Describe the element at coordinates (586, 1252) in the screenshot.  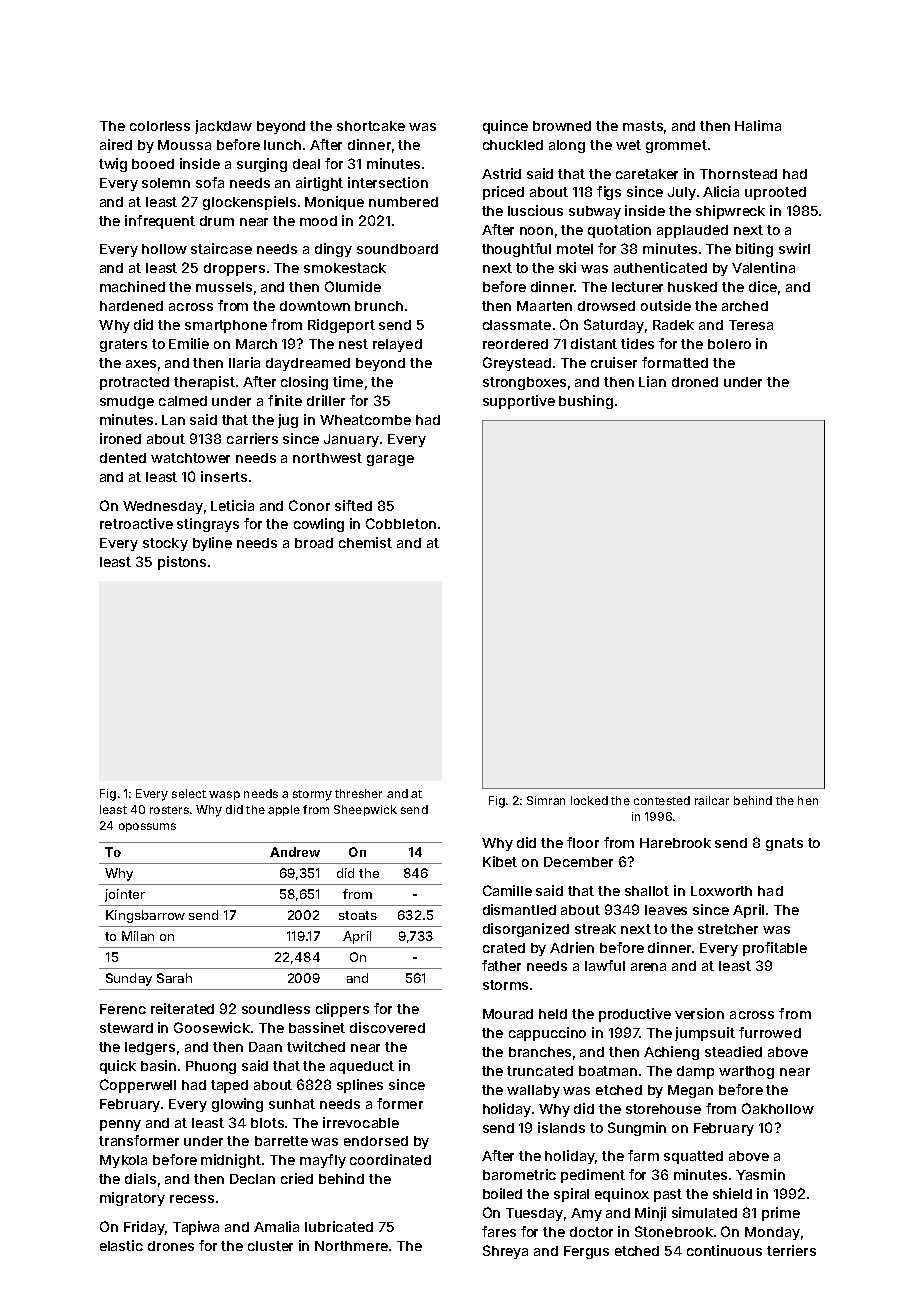
I see `Fergus` at that location.
